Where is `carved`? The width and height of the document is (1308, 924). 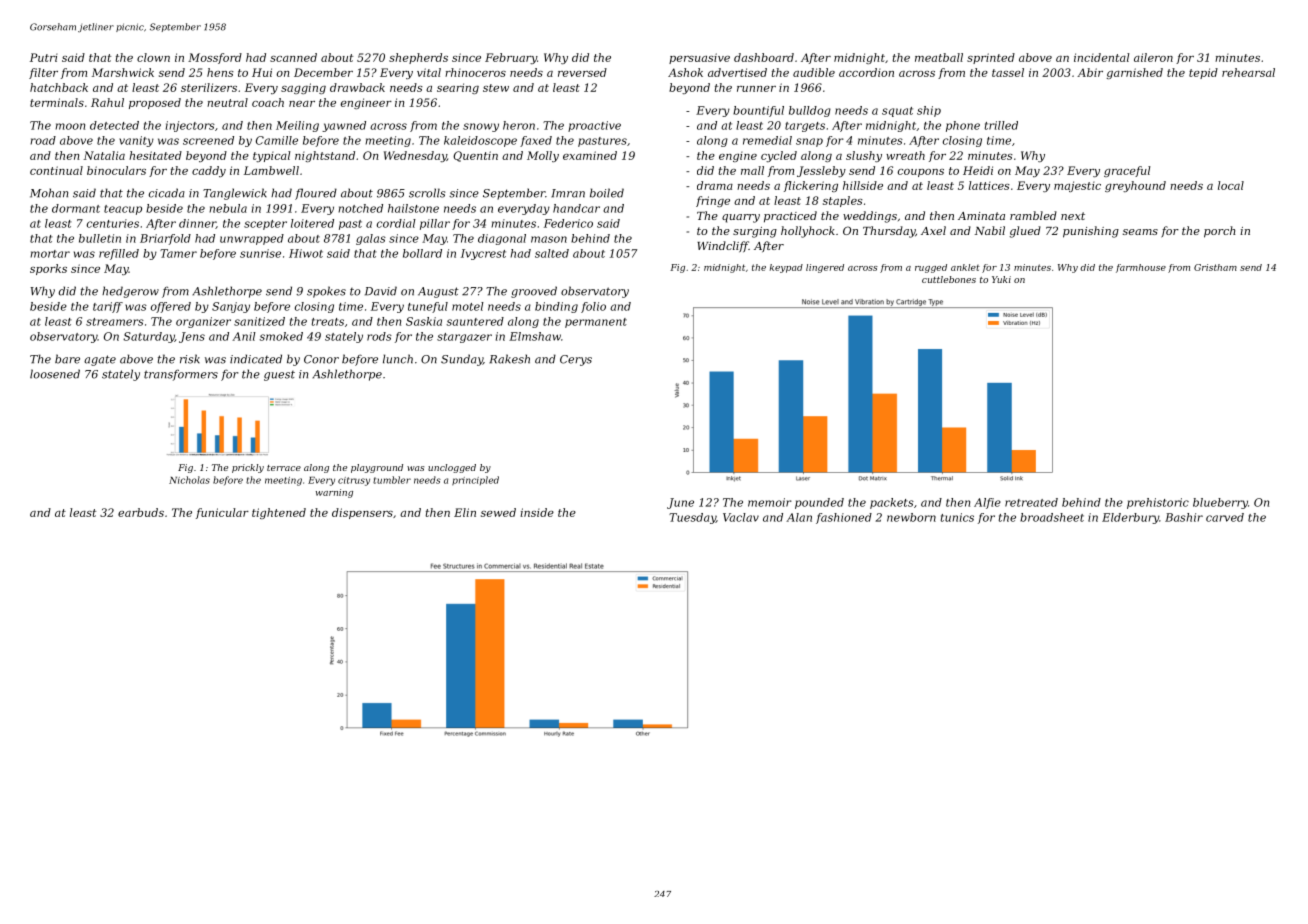
carved is located at coordinates (1225, 517).
